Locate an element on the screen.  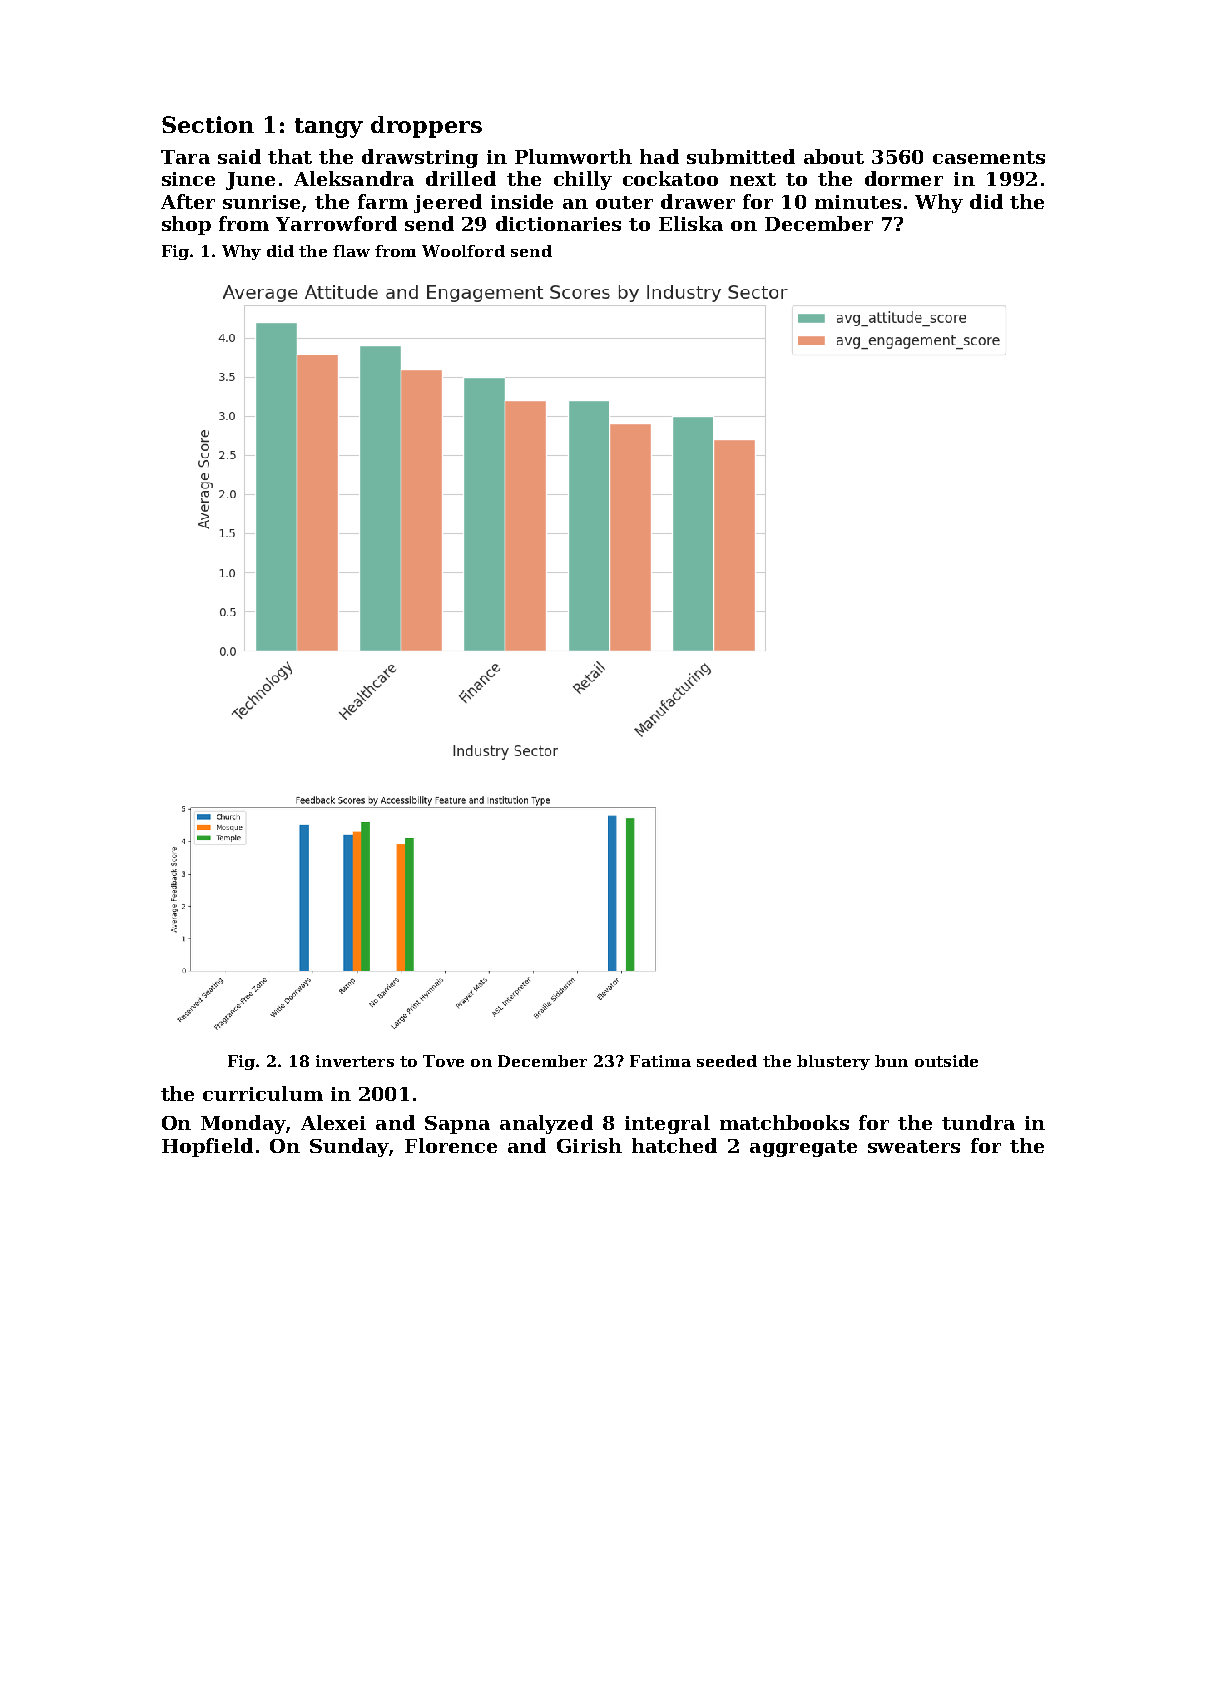
Hopfield is located at coordinates (207, 1147).
